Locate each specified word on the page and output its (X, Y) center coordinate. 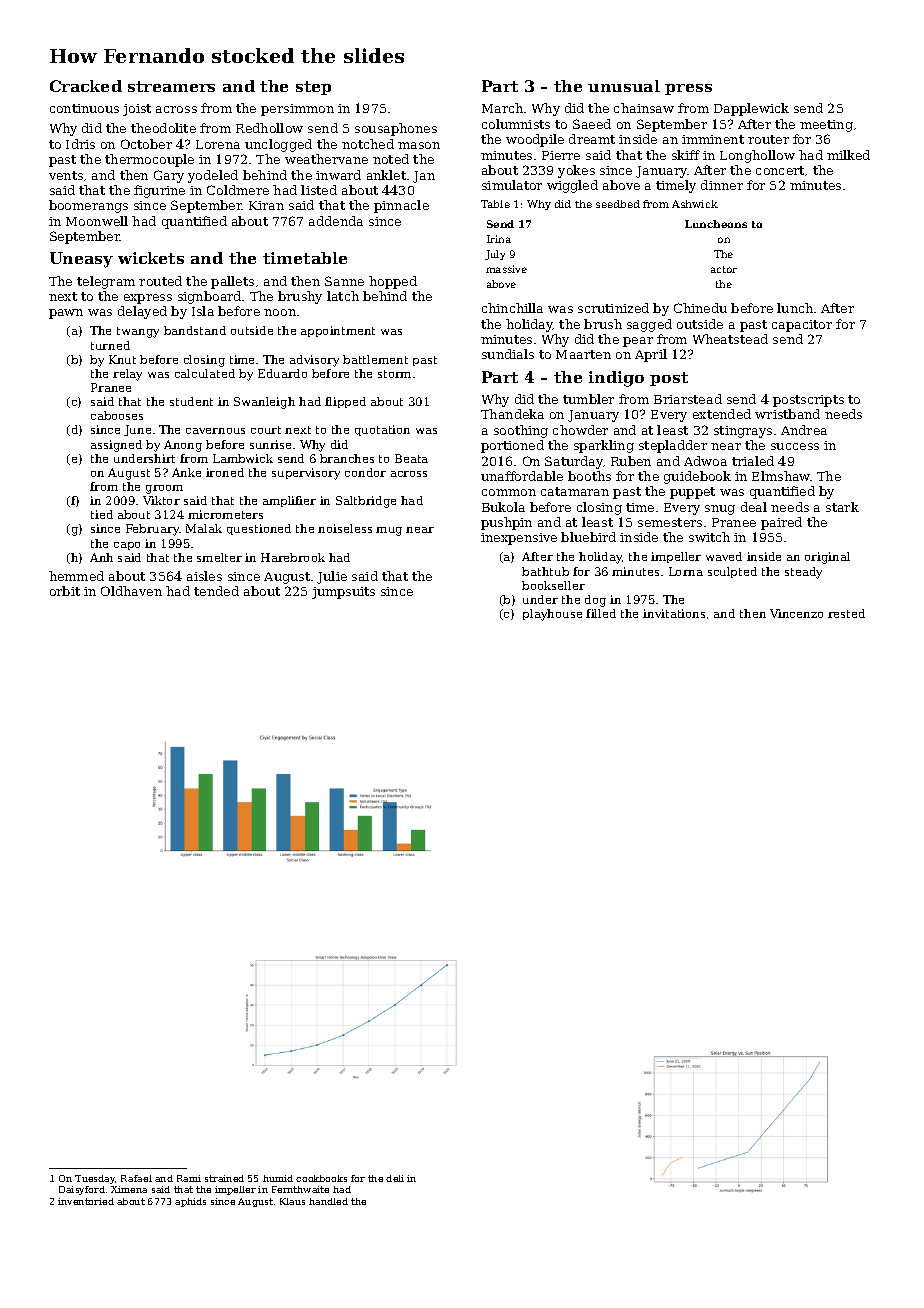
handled (328, 1201)
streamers (171, 86)
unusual (624, 86)
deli (395, 1178)
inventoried (86, 1201)
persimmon (297, 110)
